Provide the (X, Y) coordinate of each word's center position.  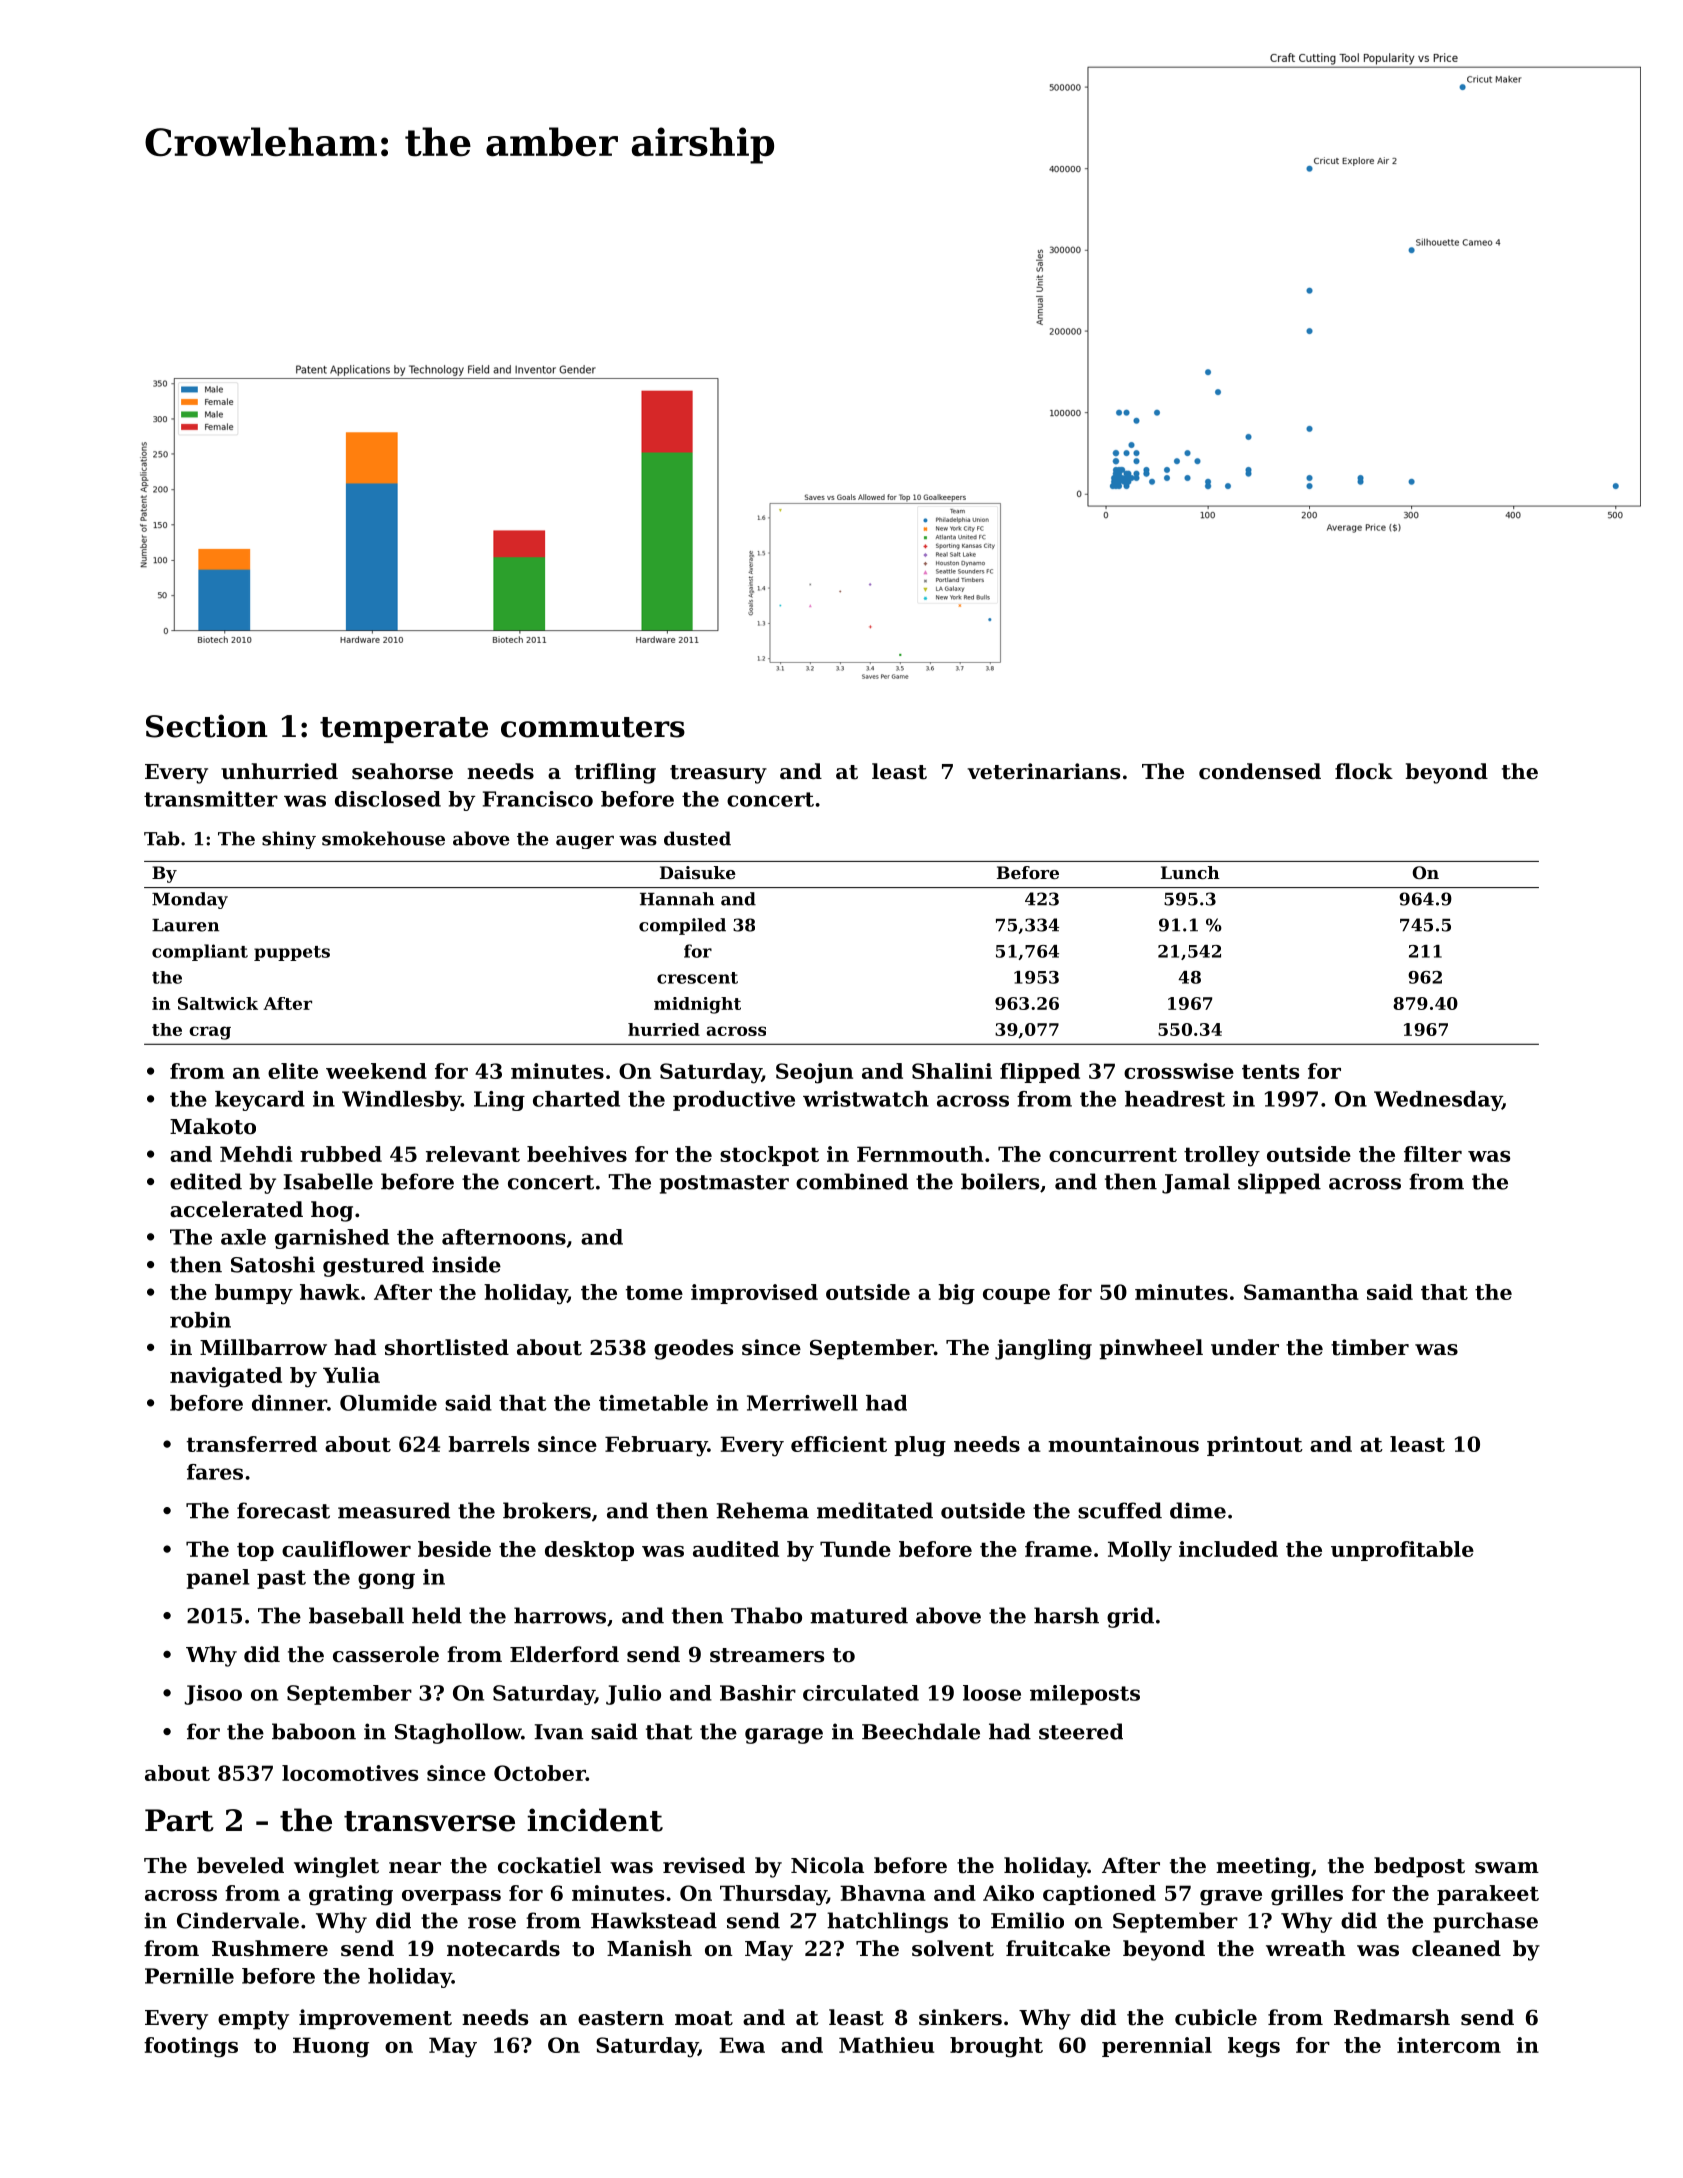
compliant (200, 952)
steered (1081, 1731)
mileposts (1085, 1695)
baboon (314, 1731)
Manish (649, 1948)
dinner (289, 1403)
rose (492, 1923)
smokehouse (383, 838)
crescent (697, 978)
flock (1364, 771)
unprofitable (1402, 1551)
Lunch (1190, 872)
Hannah (677, 899)
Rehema (762, 1510)
